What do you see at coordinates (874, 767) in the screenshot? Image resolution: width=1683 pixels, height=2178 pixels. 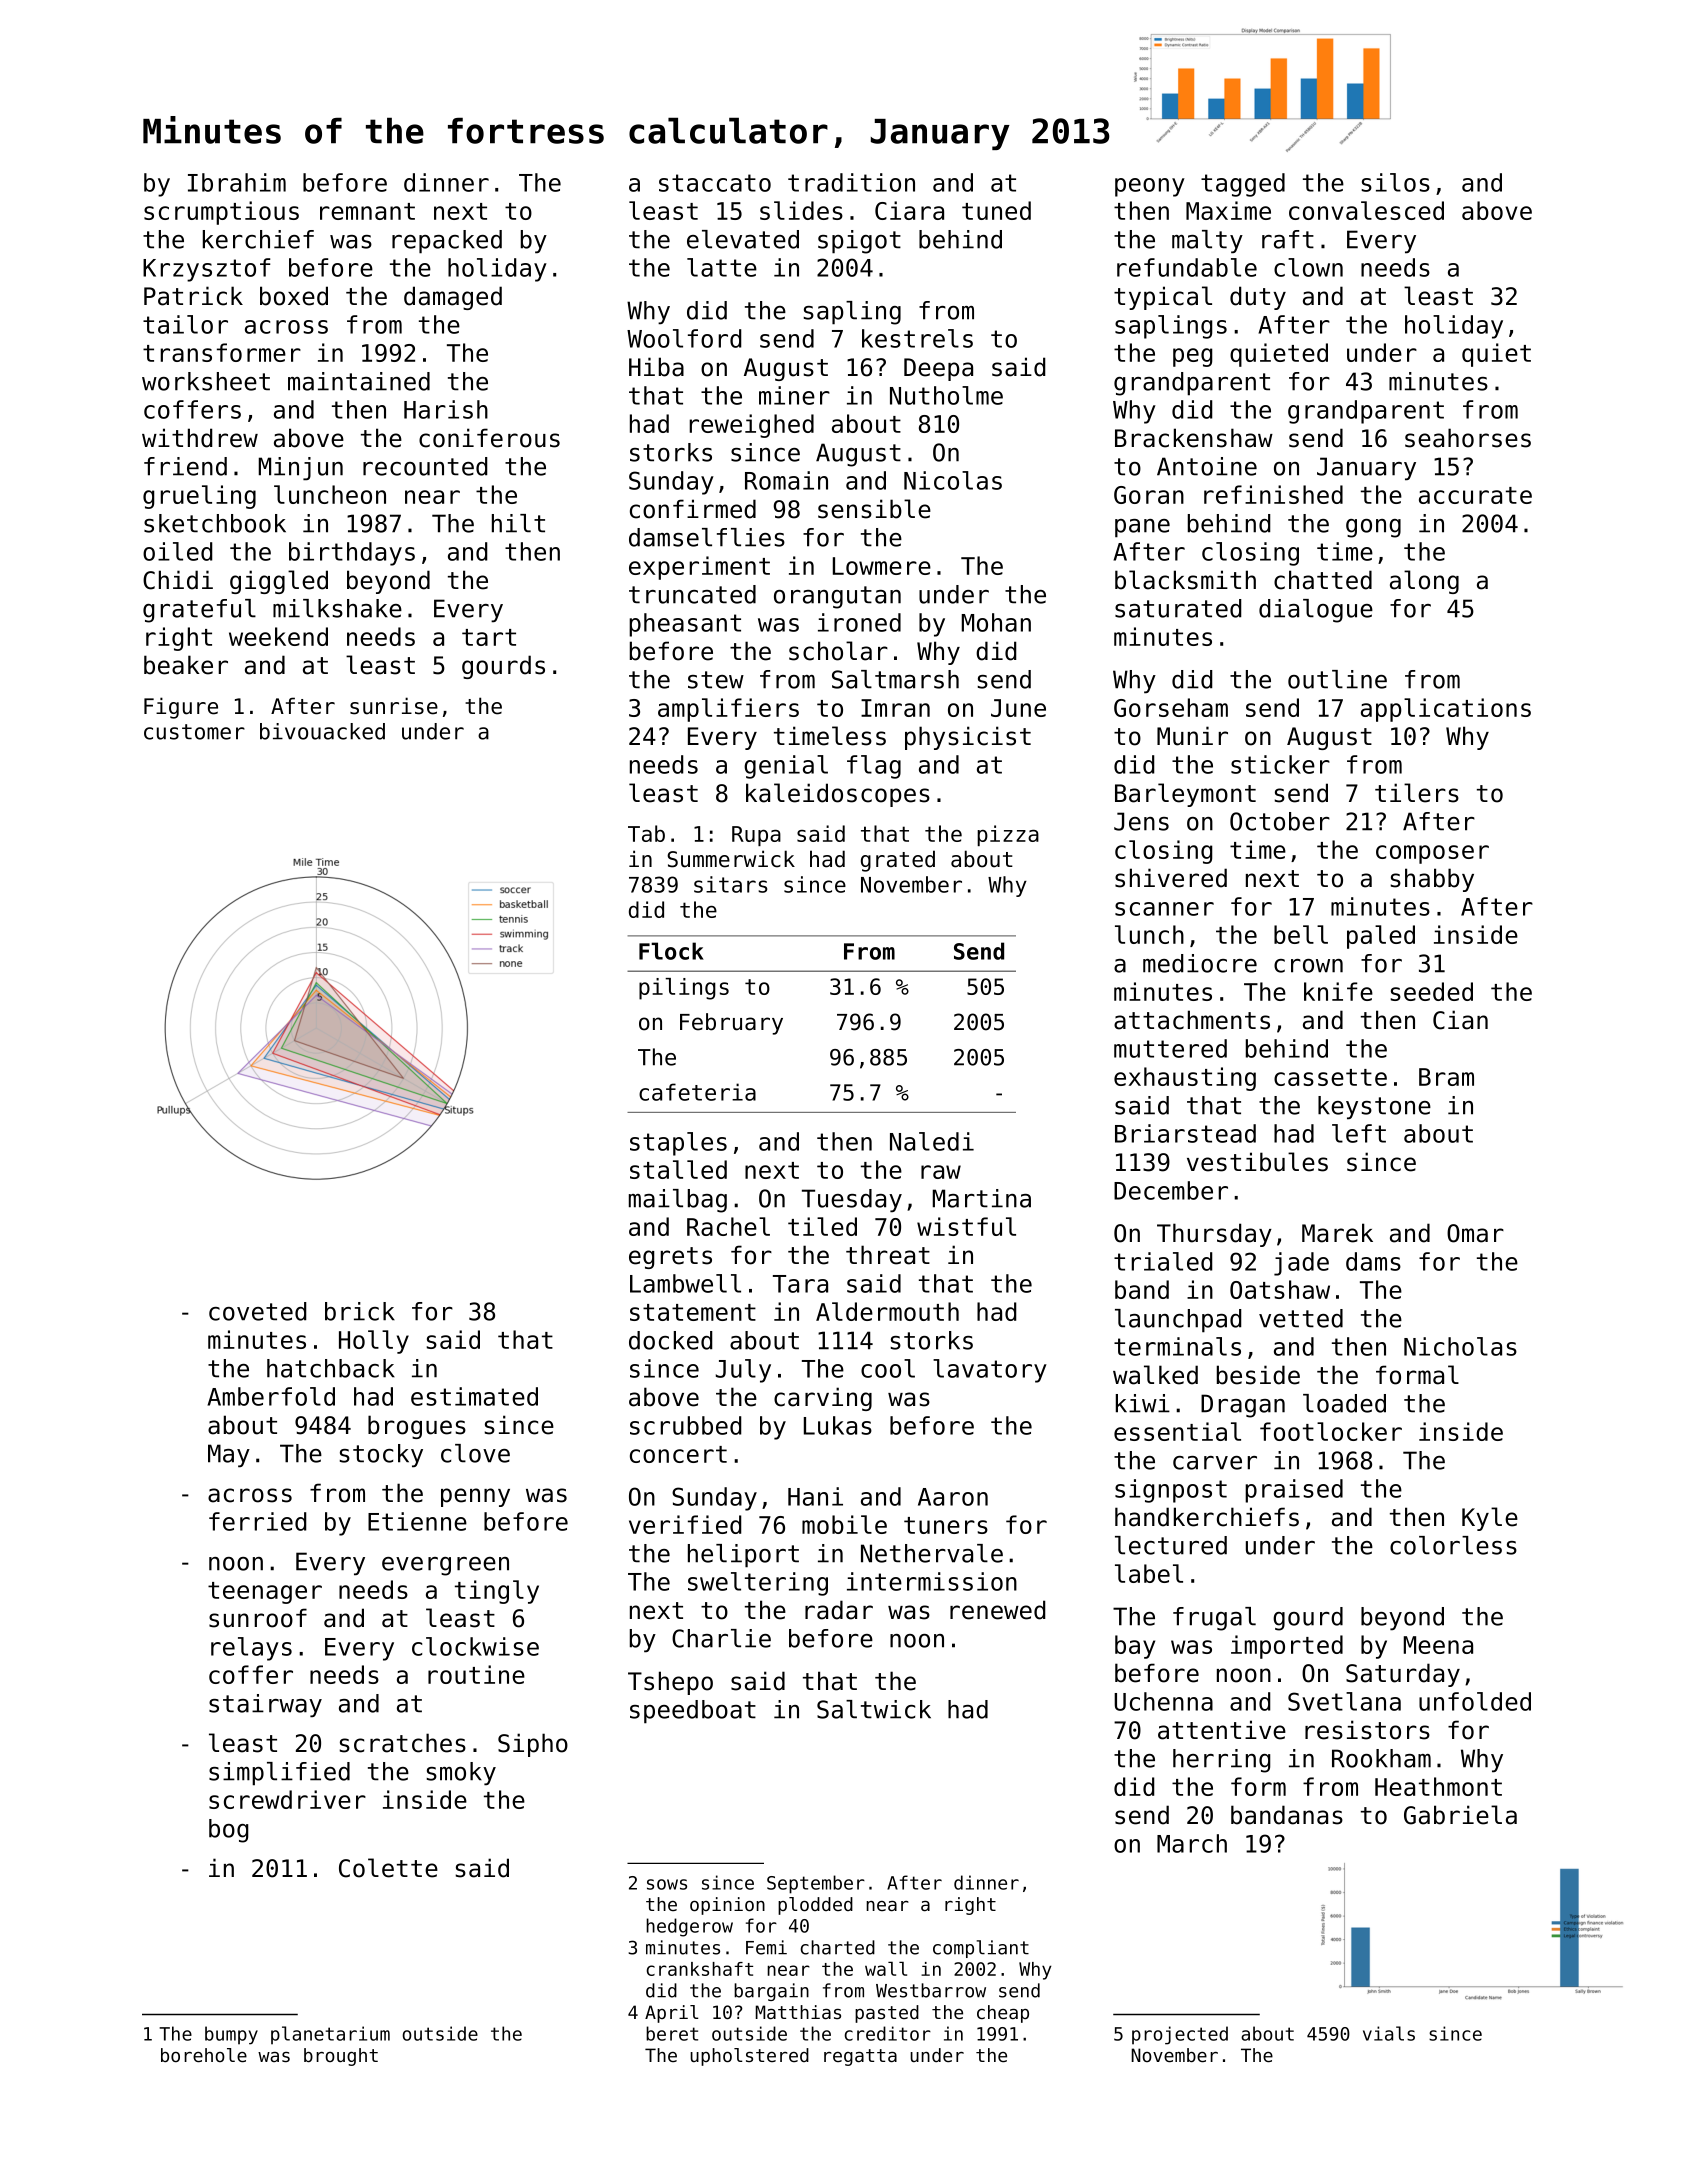 I see `flag` at bounding box center [874, 767].
